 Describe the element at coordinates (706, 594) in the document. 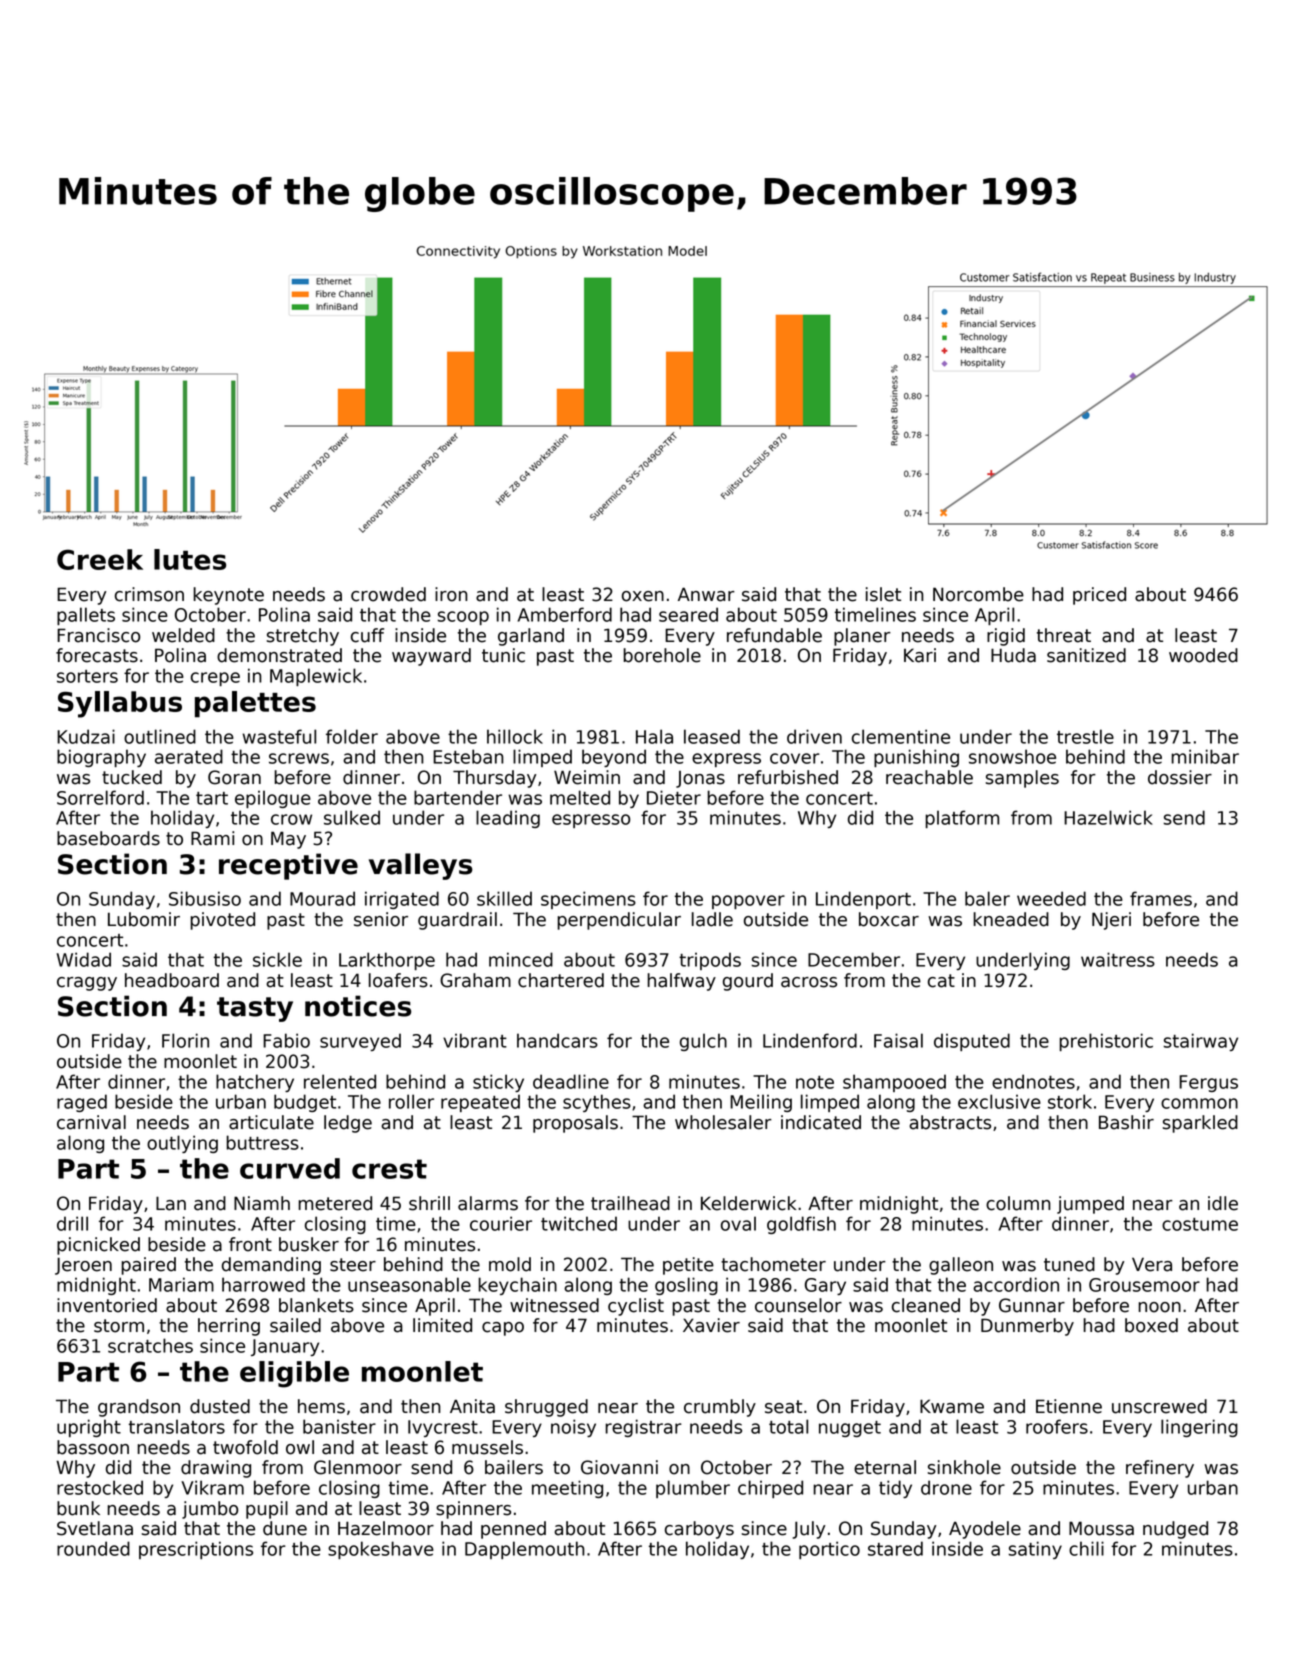

I see `Anwar` at that location.
